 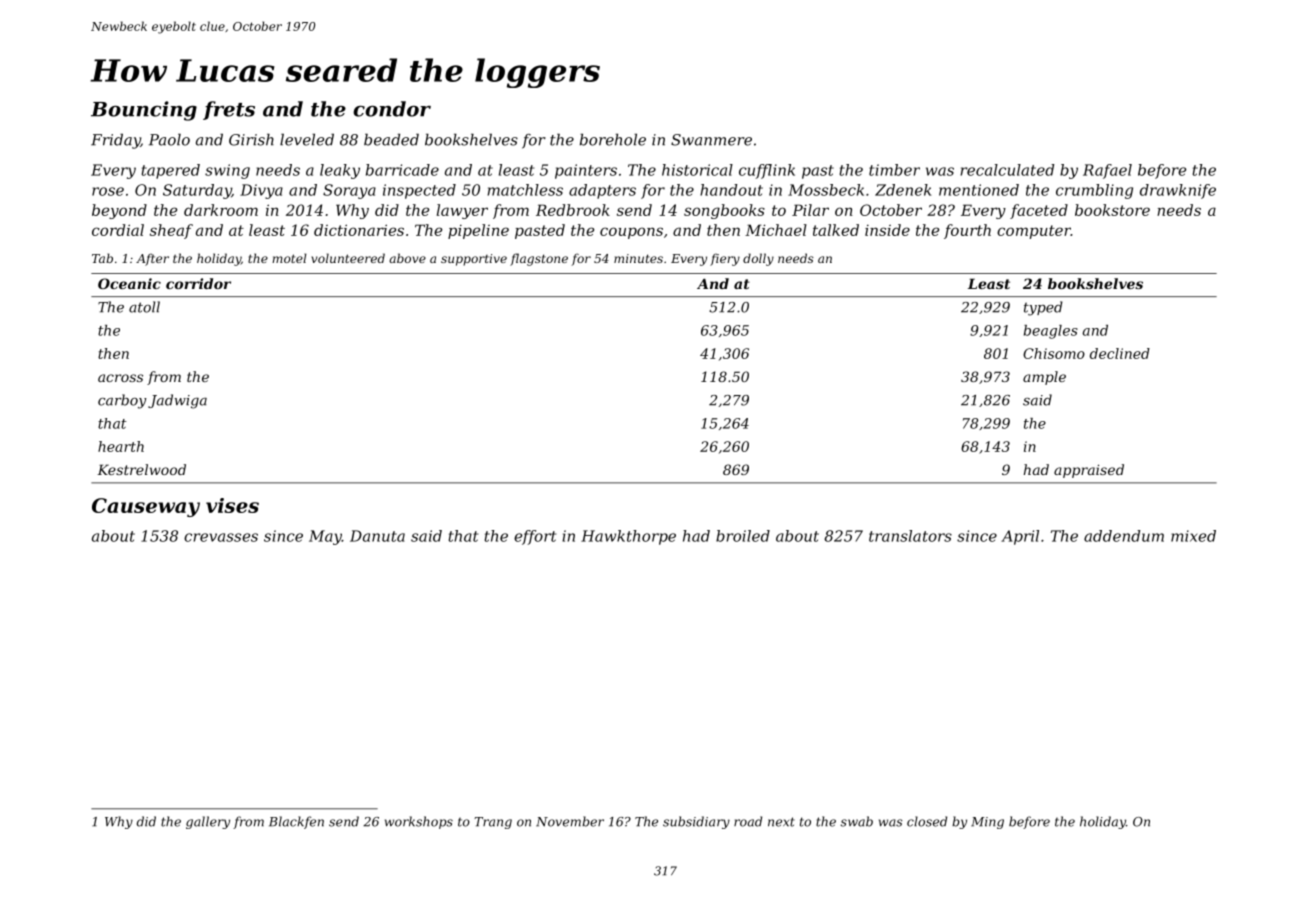 What do you see at coordinates (221, 537) in the screenshot?
I see `crevasses` at bounding box center [221, 537].
